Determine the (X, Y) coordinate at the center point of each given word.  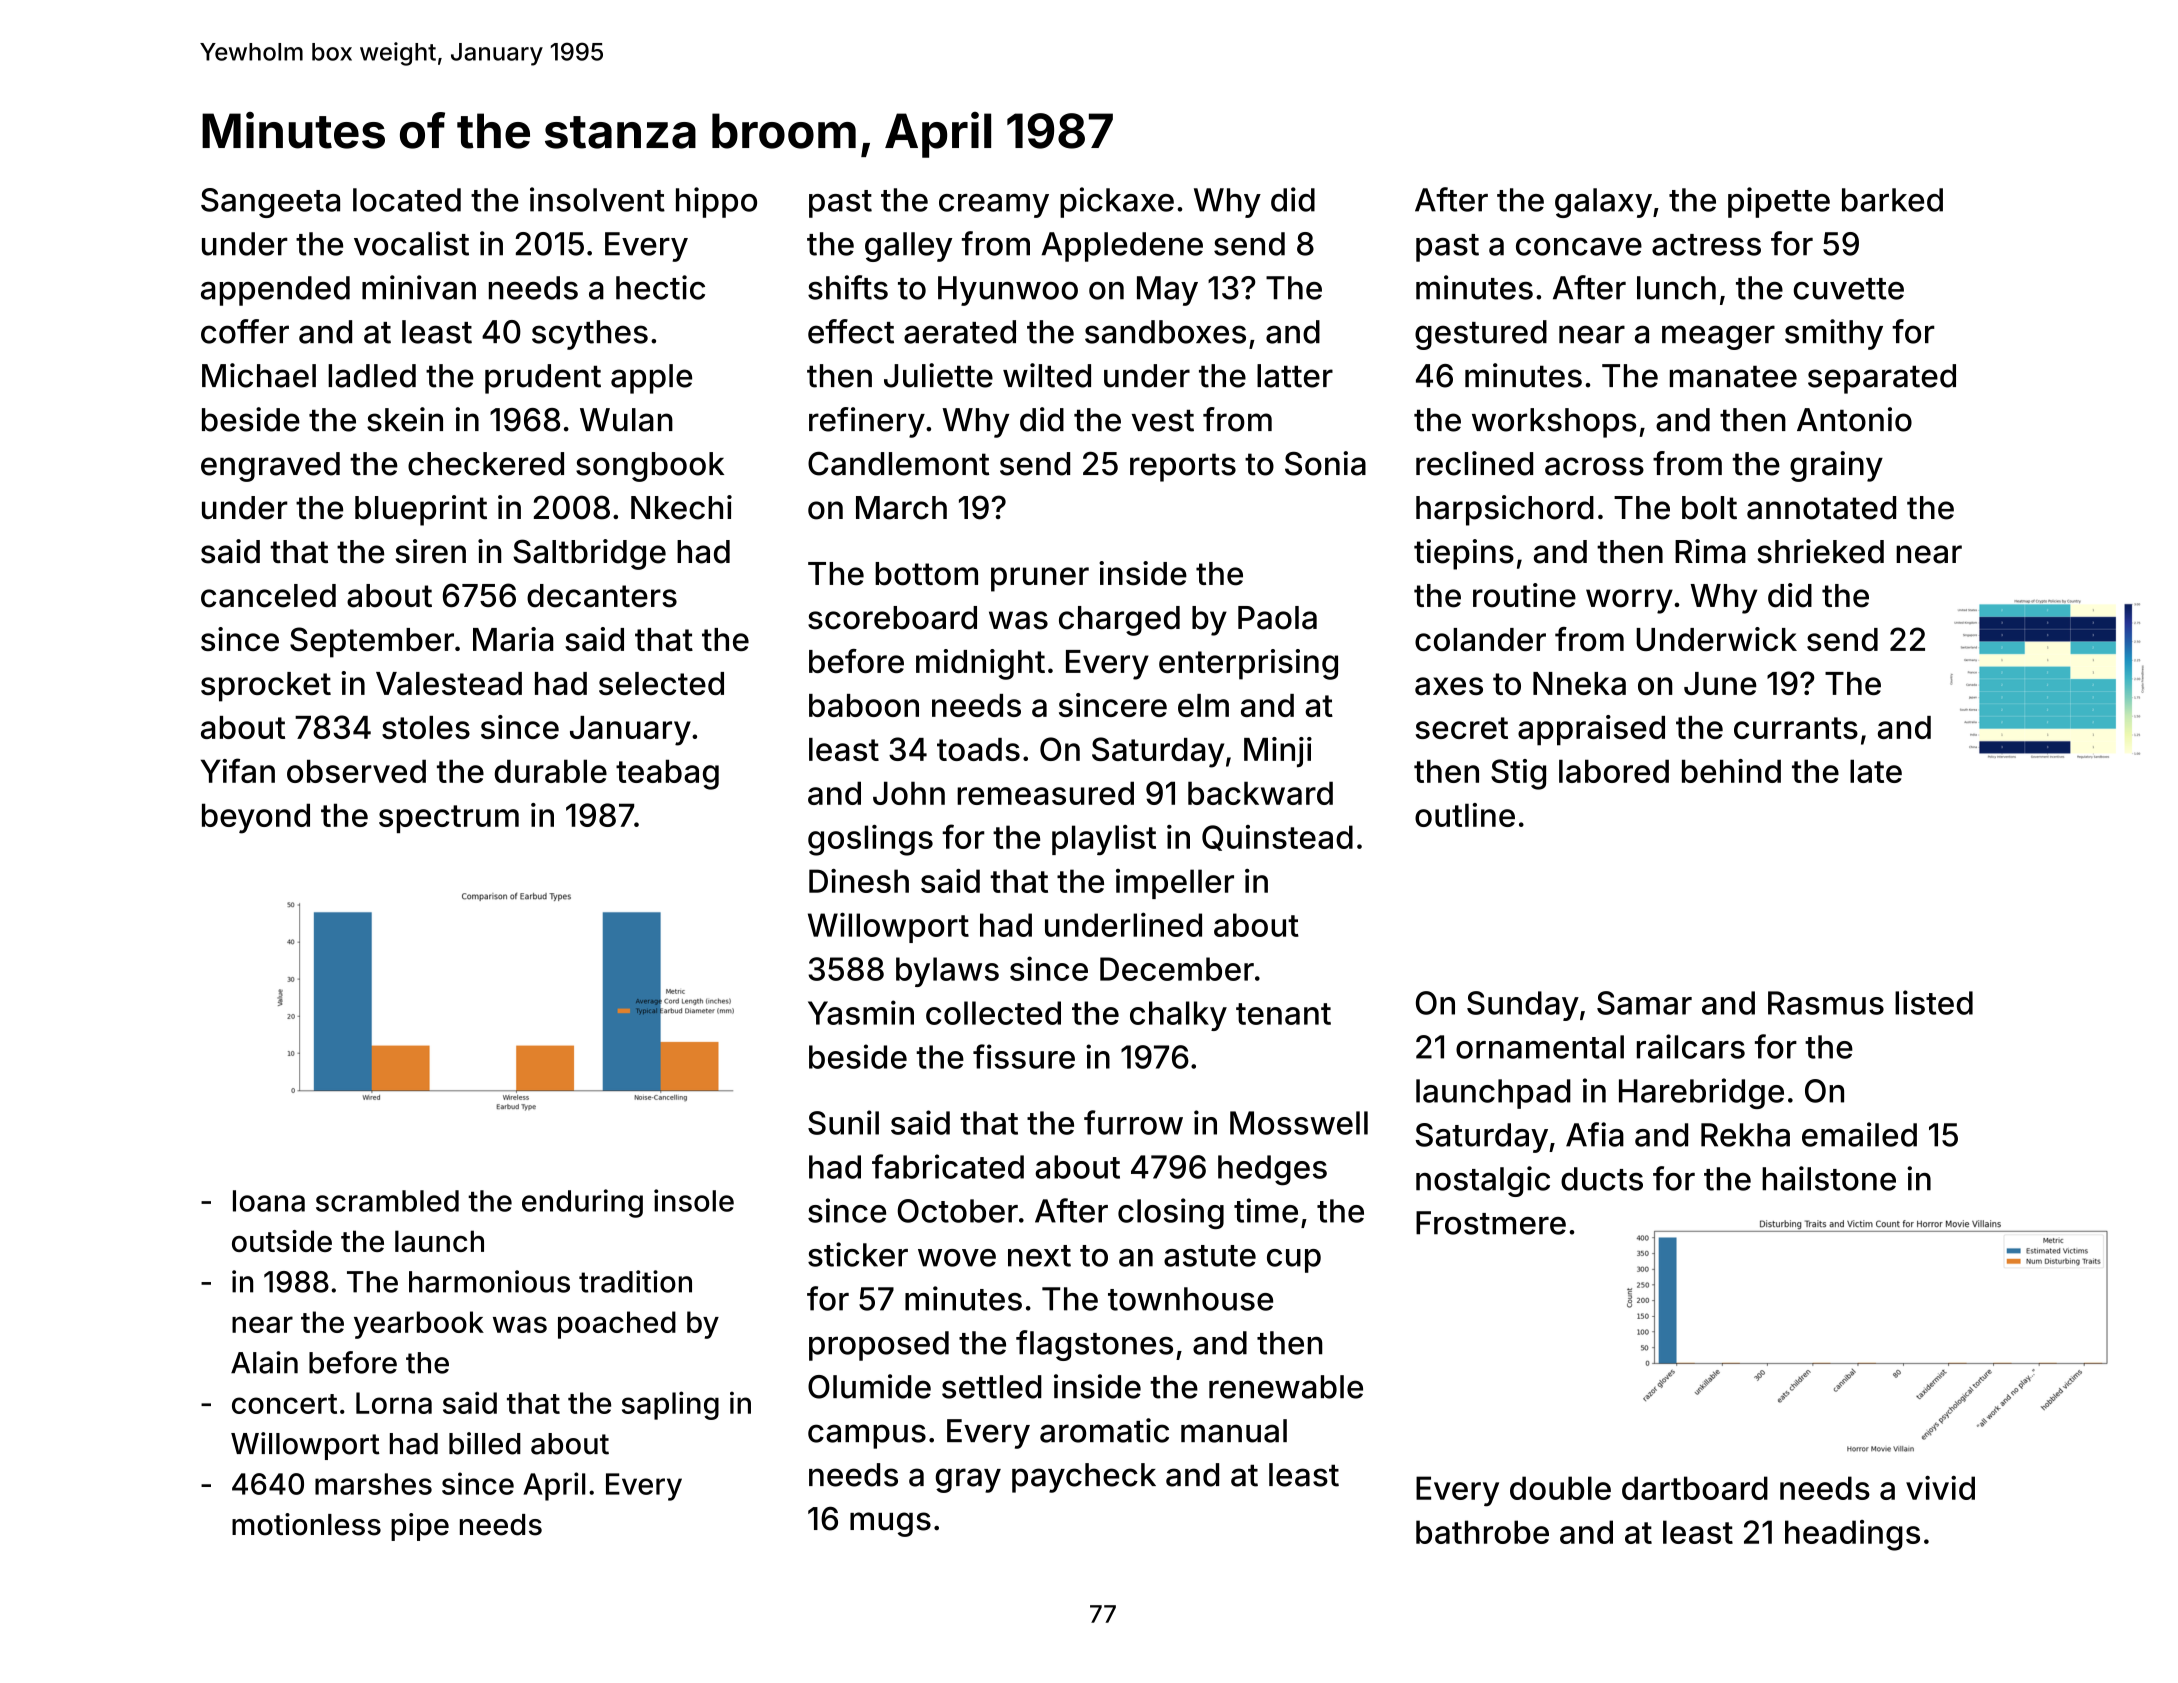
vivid (1940, 1488)
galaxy (1603, 203)
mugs (890, 1524)
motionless (306, 1524)
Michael (259, 375)
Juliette (938, 375)
